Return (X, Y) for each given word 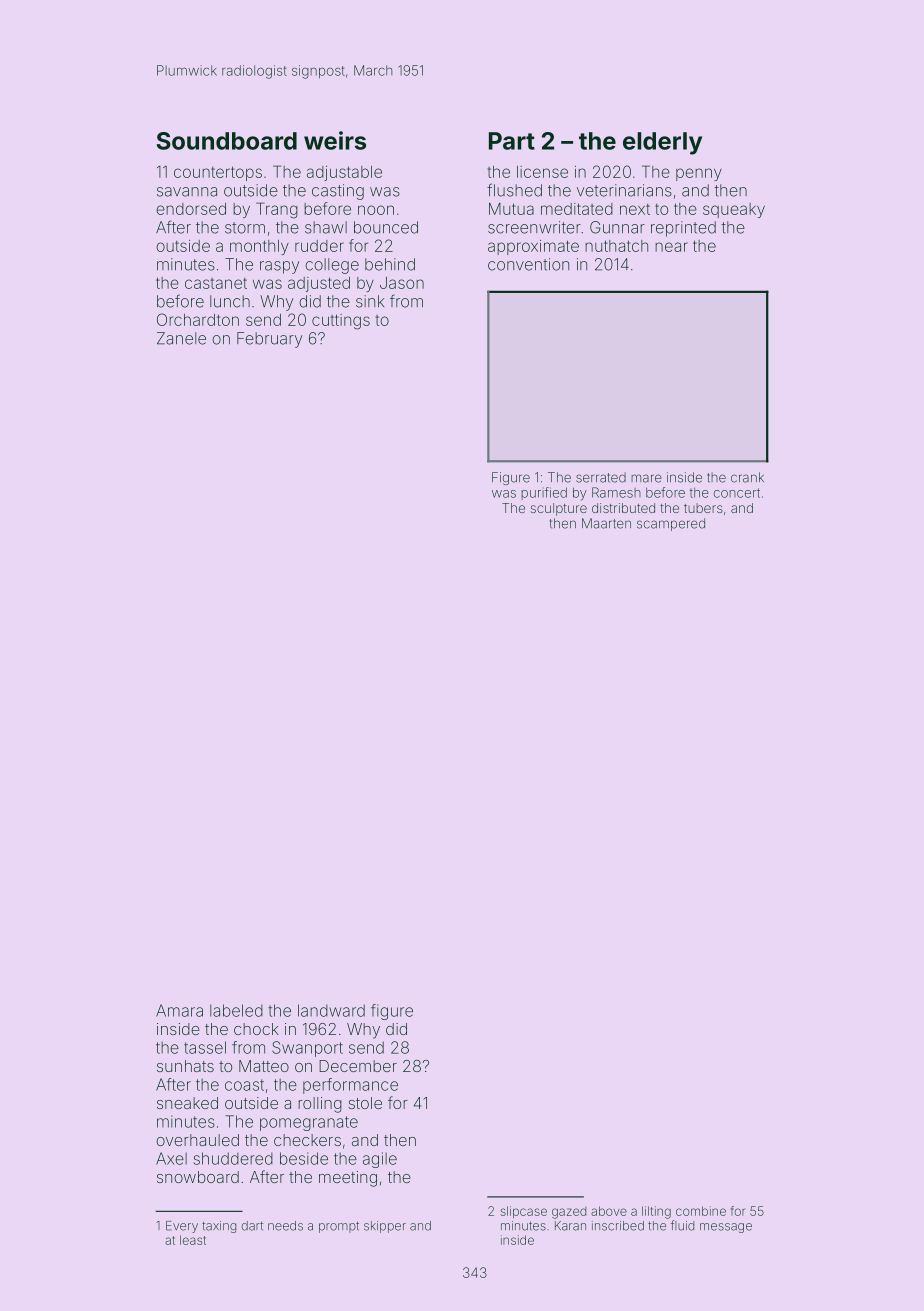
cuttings (341, 322)
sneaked (187, 1103)
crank (747, 477)
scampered (671, 524)
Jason (402, 283)
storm (245, 228)
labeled (236, 1010)
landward (331, 1010)
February (269, 340)
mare (646, 478)
